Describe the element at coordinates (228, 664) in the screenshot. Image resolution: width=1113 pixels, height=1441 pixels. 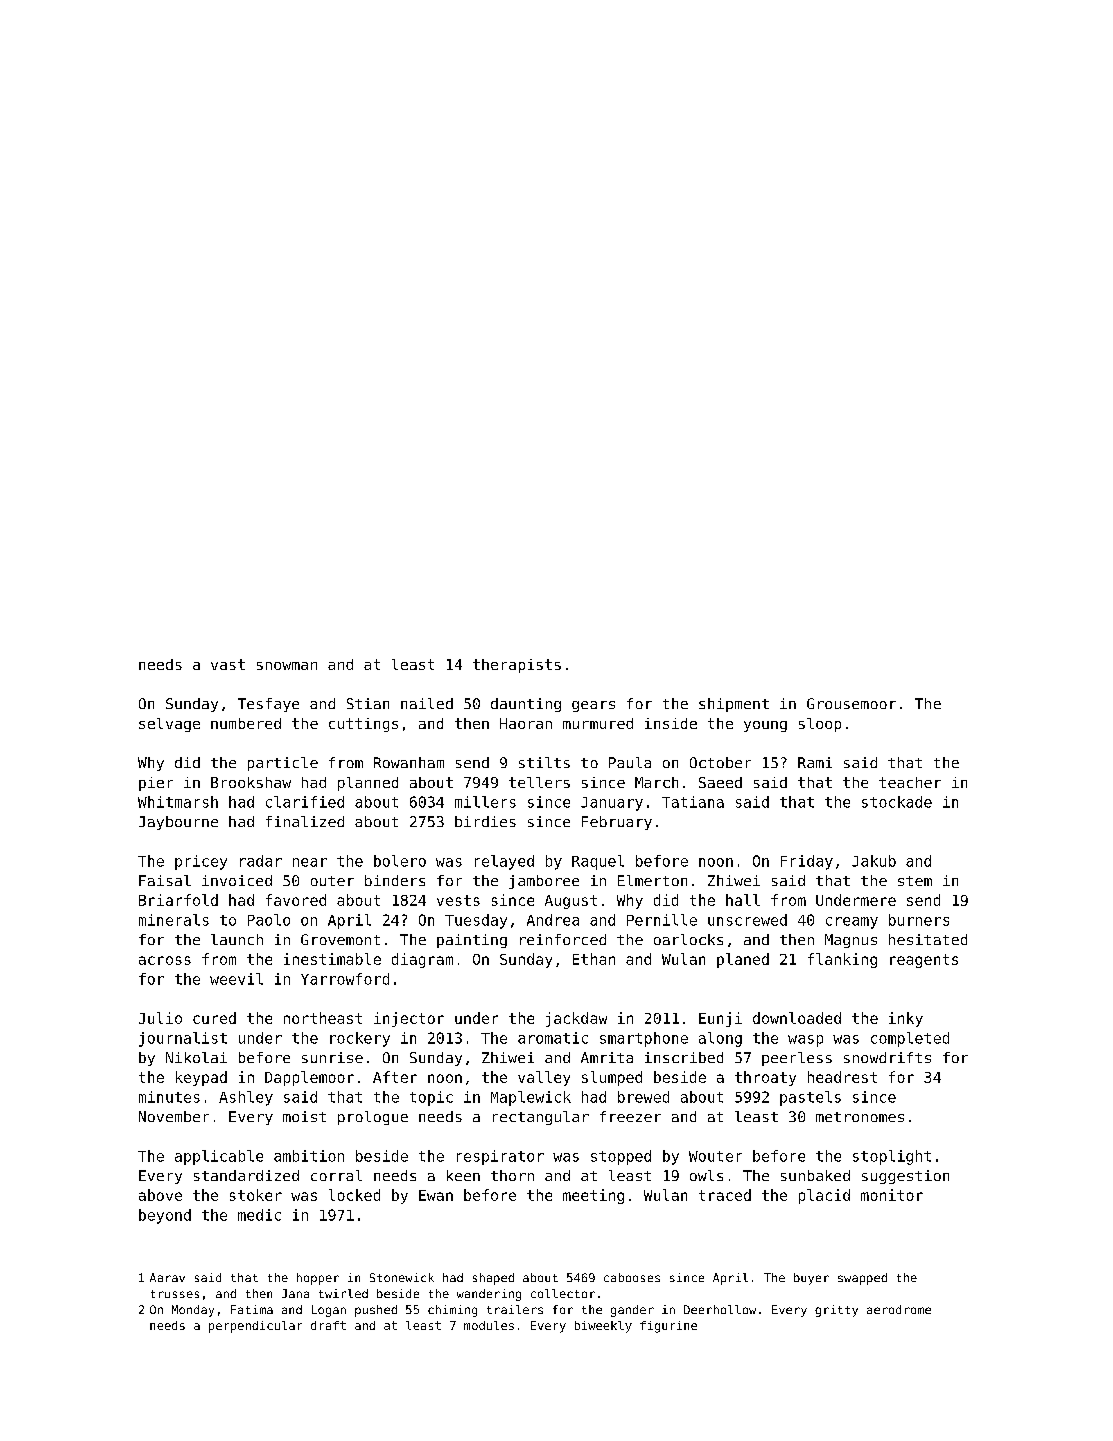
I see `vast` at that location.
